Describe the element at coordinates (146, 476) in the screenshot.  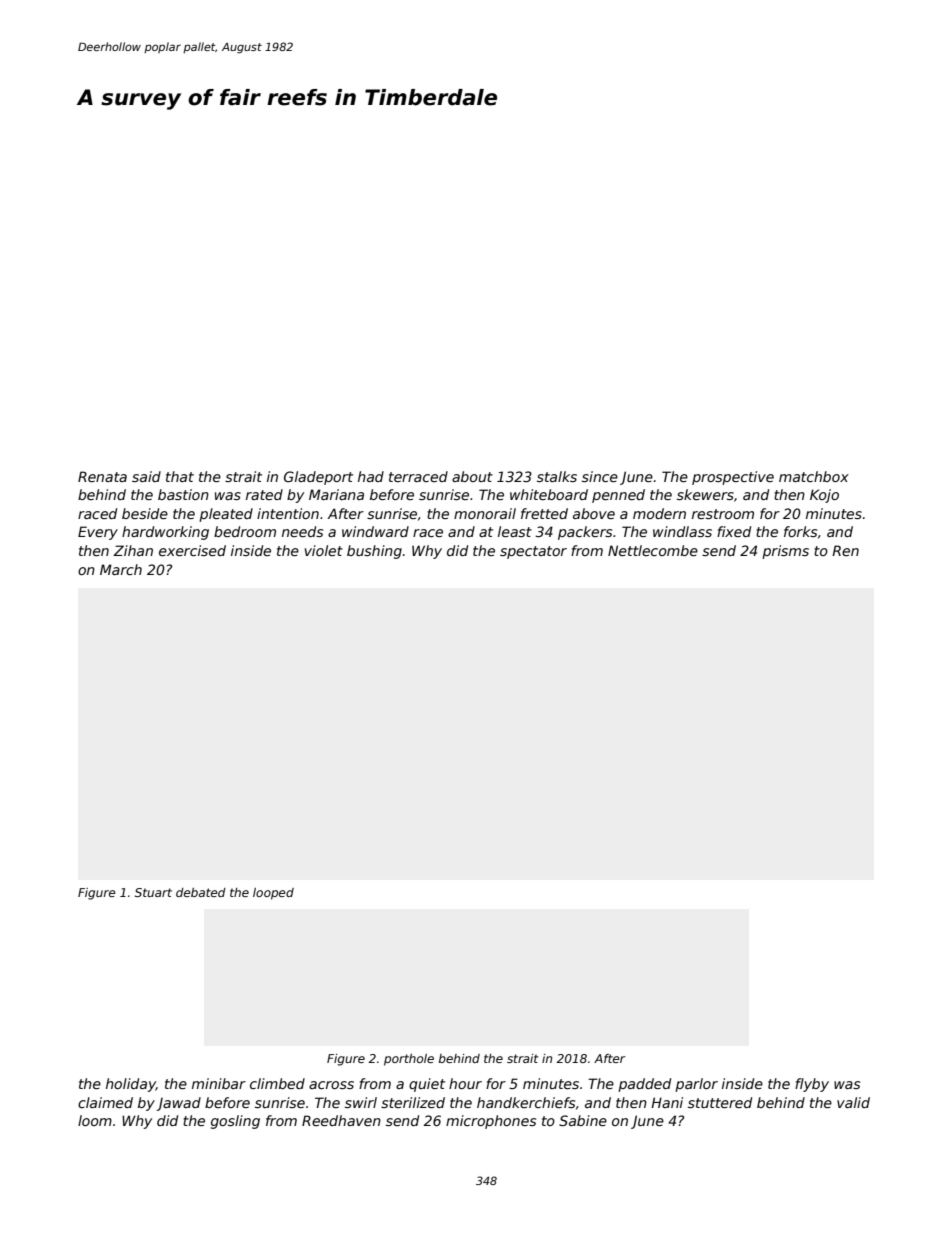
I see `said` at that location.
